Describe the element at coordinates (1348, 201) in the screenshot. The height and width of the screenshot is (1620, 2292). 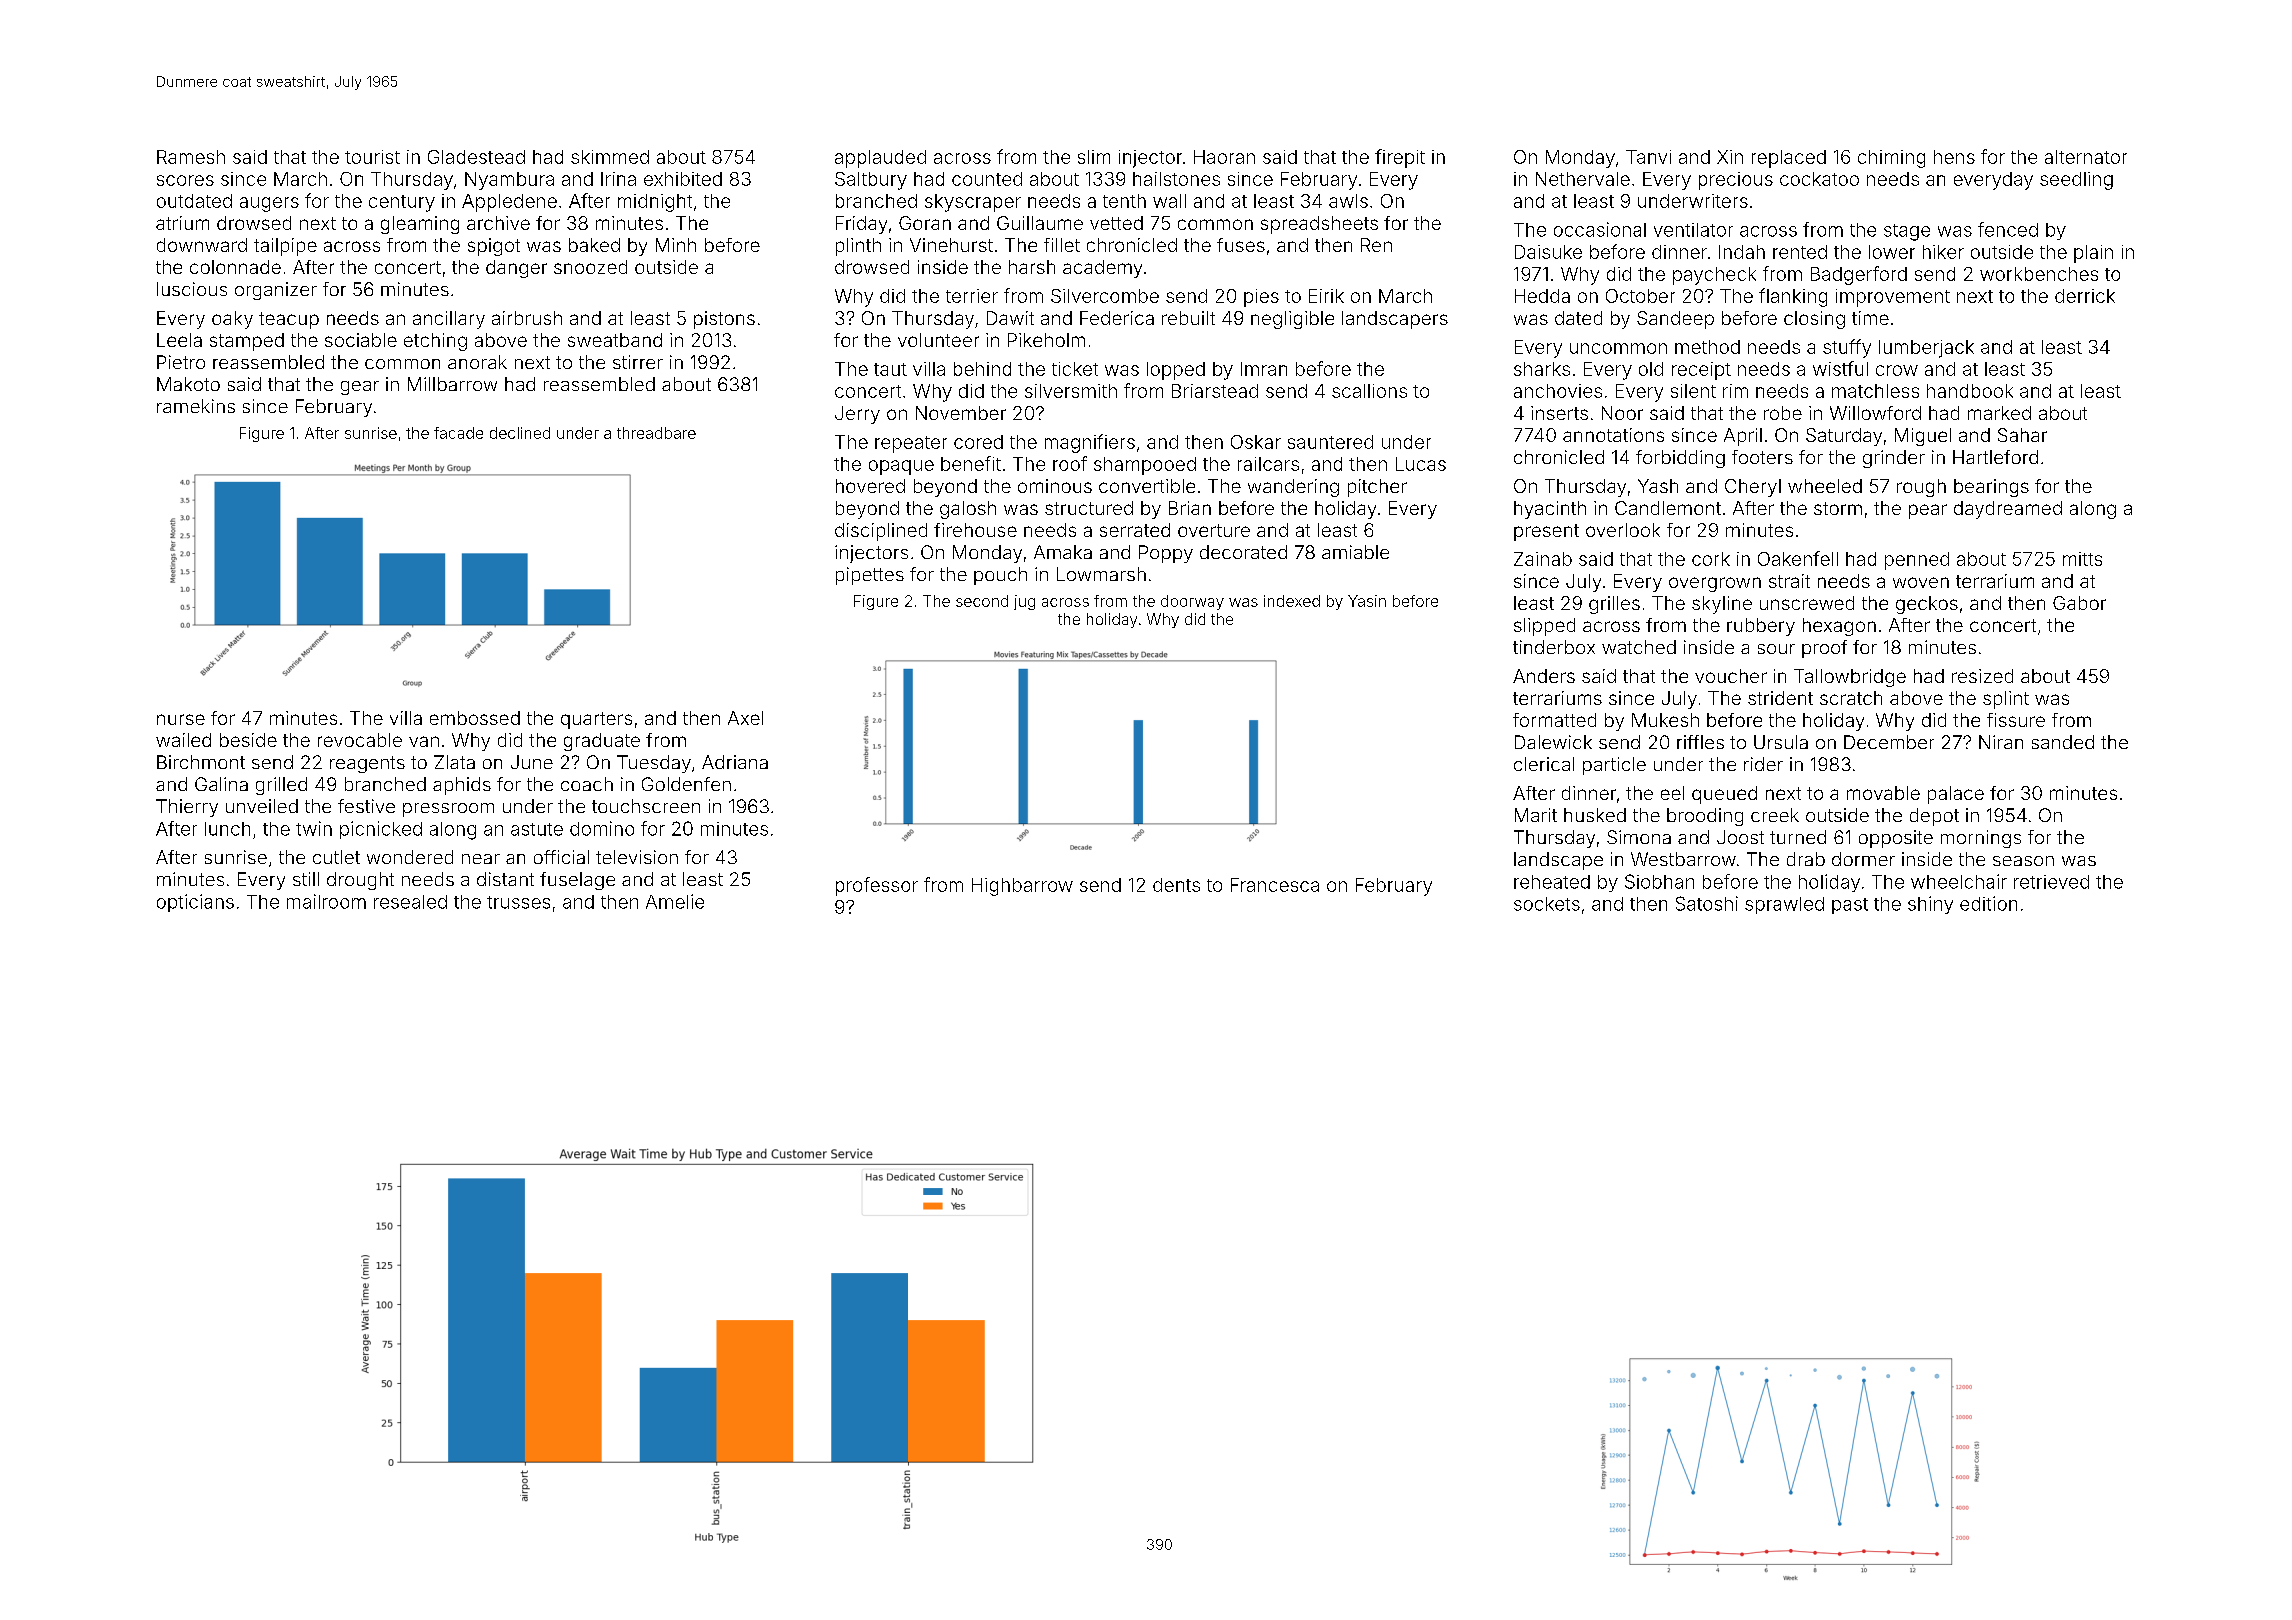
I see `awls` at that location.
